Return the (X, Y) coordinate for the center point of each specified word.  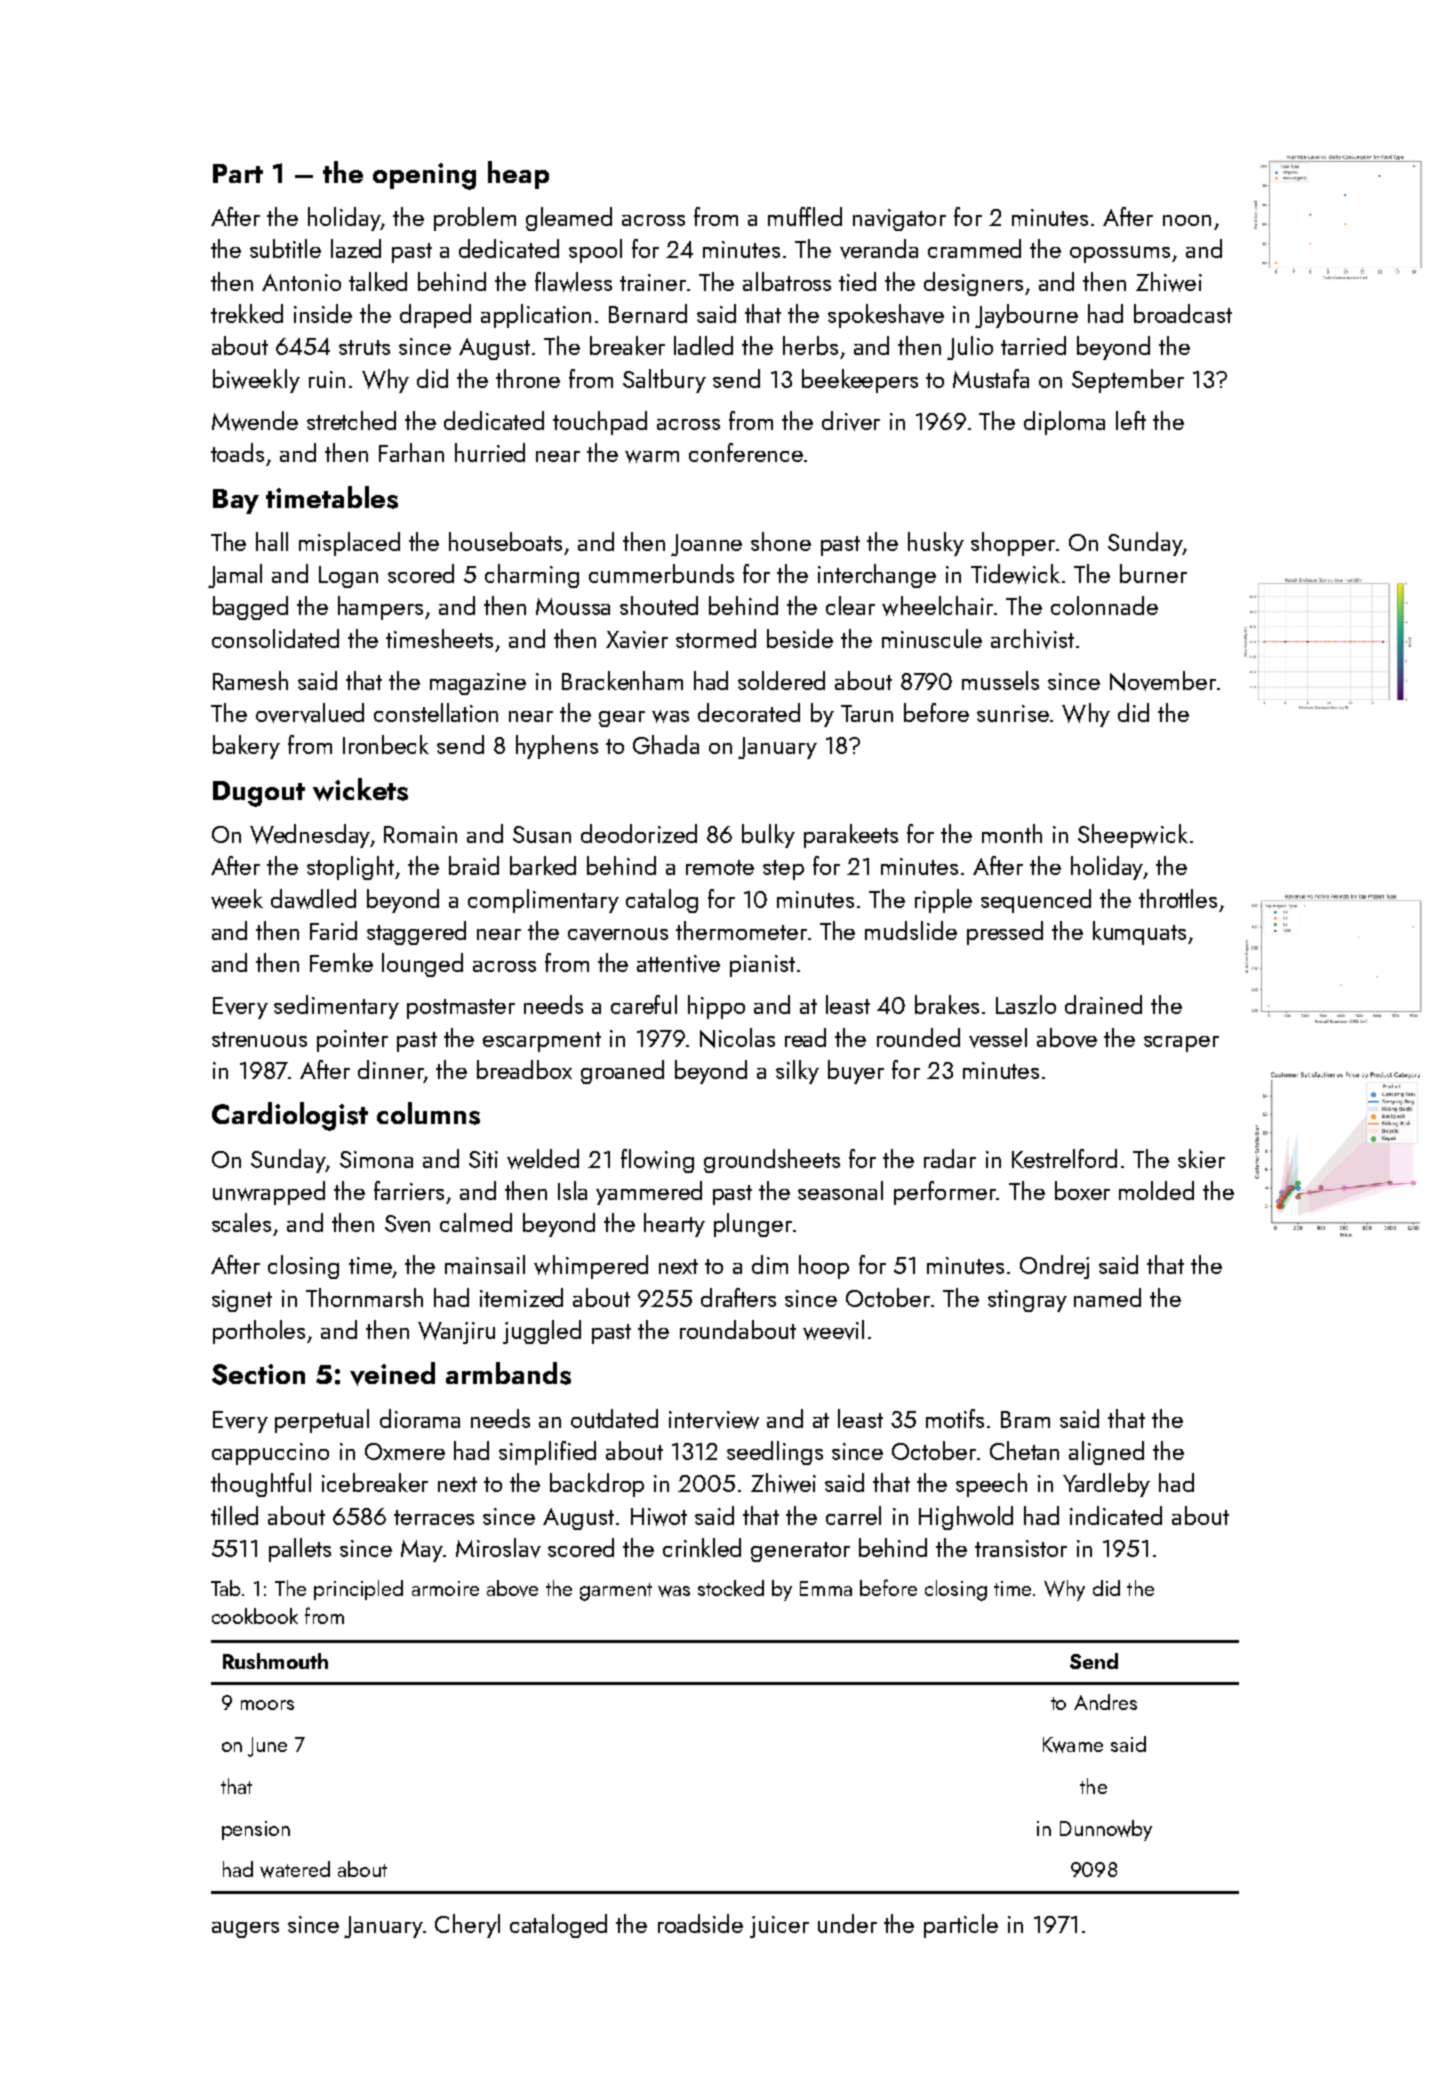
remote (720, 867)
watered (295, 1869)
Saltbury (664, 381)
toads (237, 452)
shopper (1013, 544)
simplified (547, 1453)
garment (616, 1592)
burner (1153, 573)
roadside (700, 1923)
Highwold (966, 1518)
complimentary (543, 901)
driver (851, 421)
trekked (247, 313)
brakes (947, 1004)
